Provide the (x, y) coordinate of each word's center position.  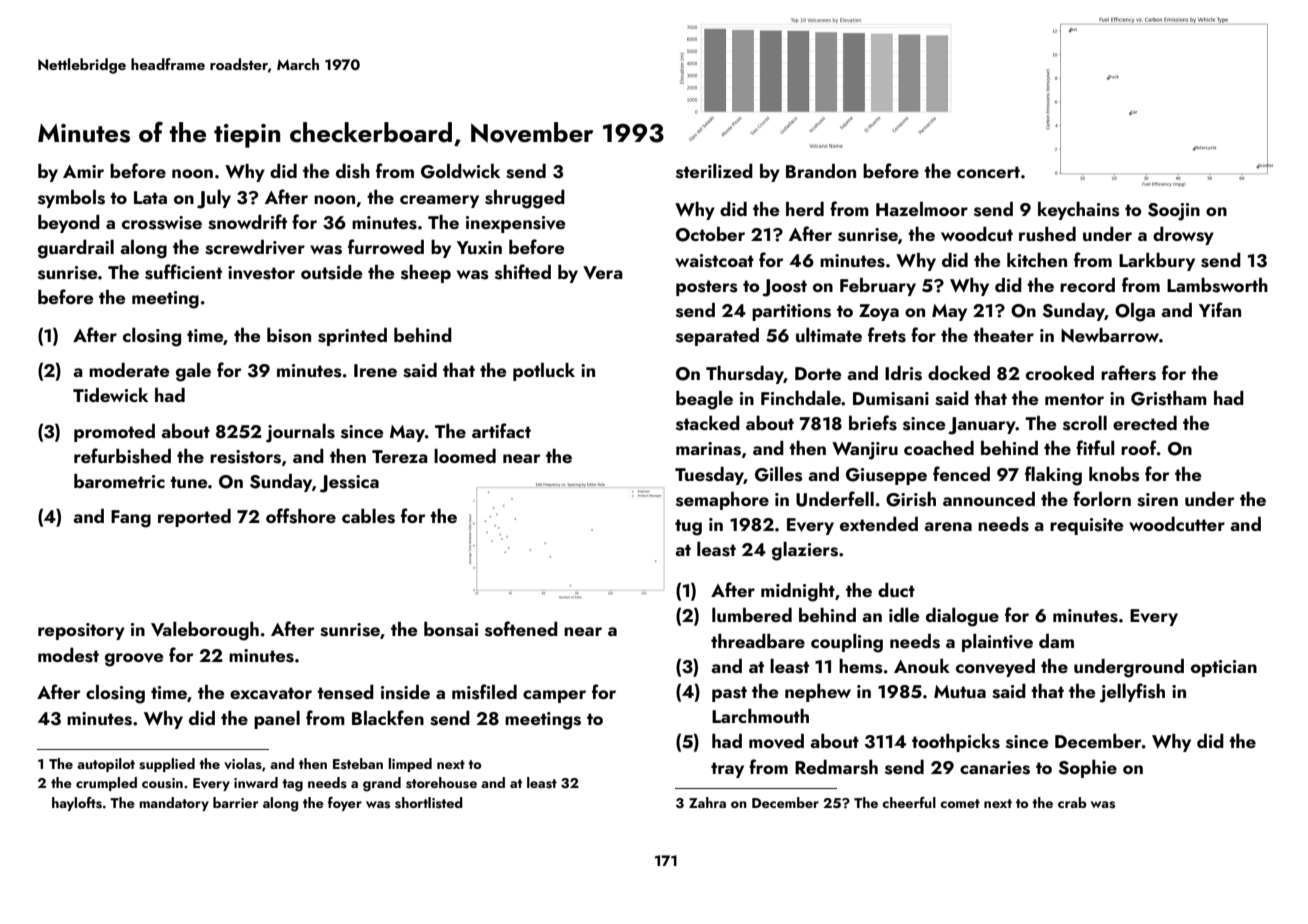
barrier (235, 802)
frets (887, 335)
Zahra (707, 802)
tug (688, 527)
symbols (71, 199)
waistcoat (714, 261)
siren (1157, 500)
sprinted (352, 337)
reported (194, 518)
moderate (129, 370)
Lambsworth (1217, 285)
